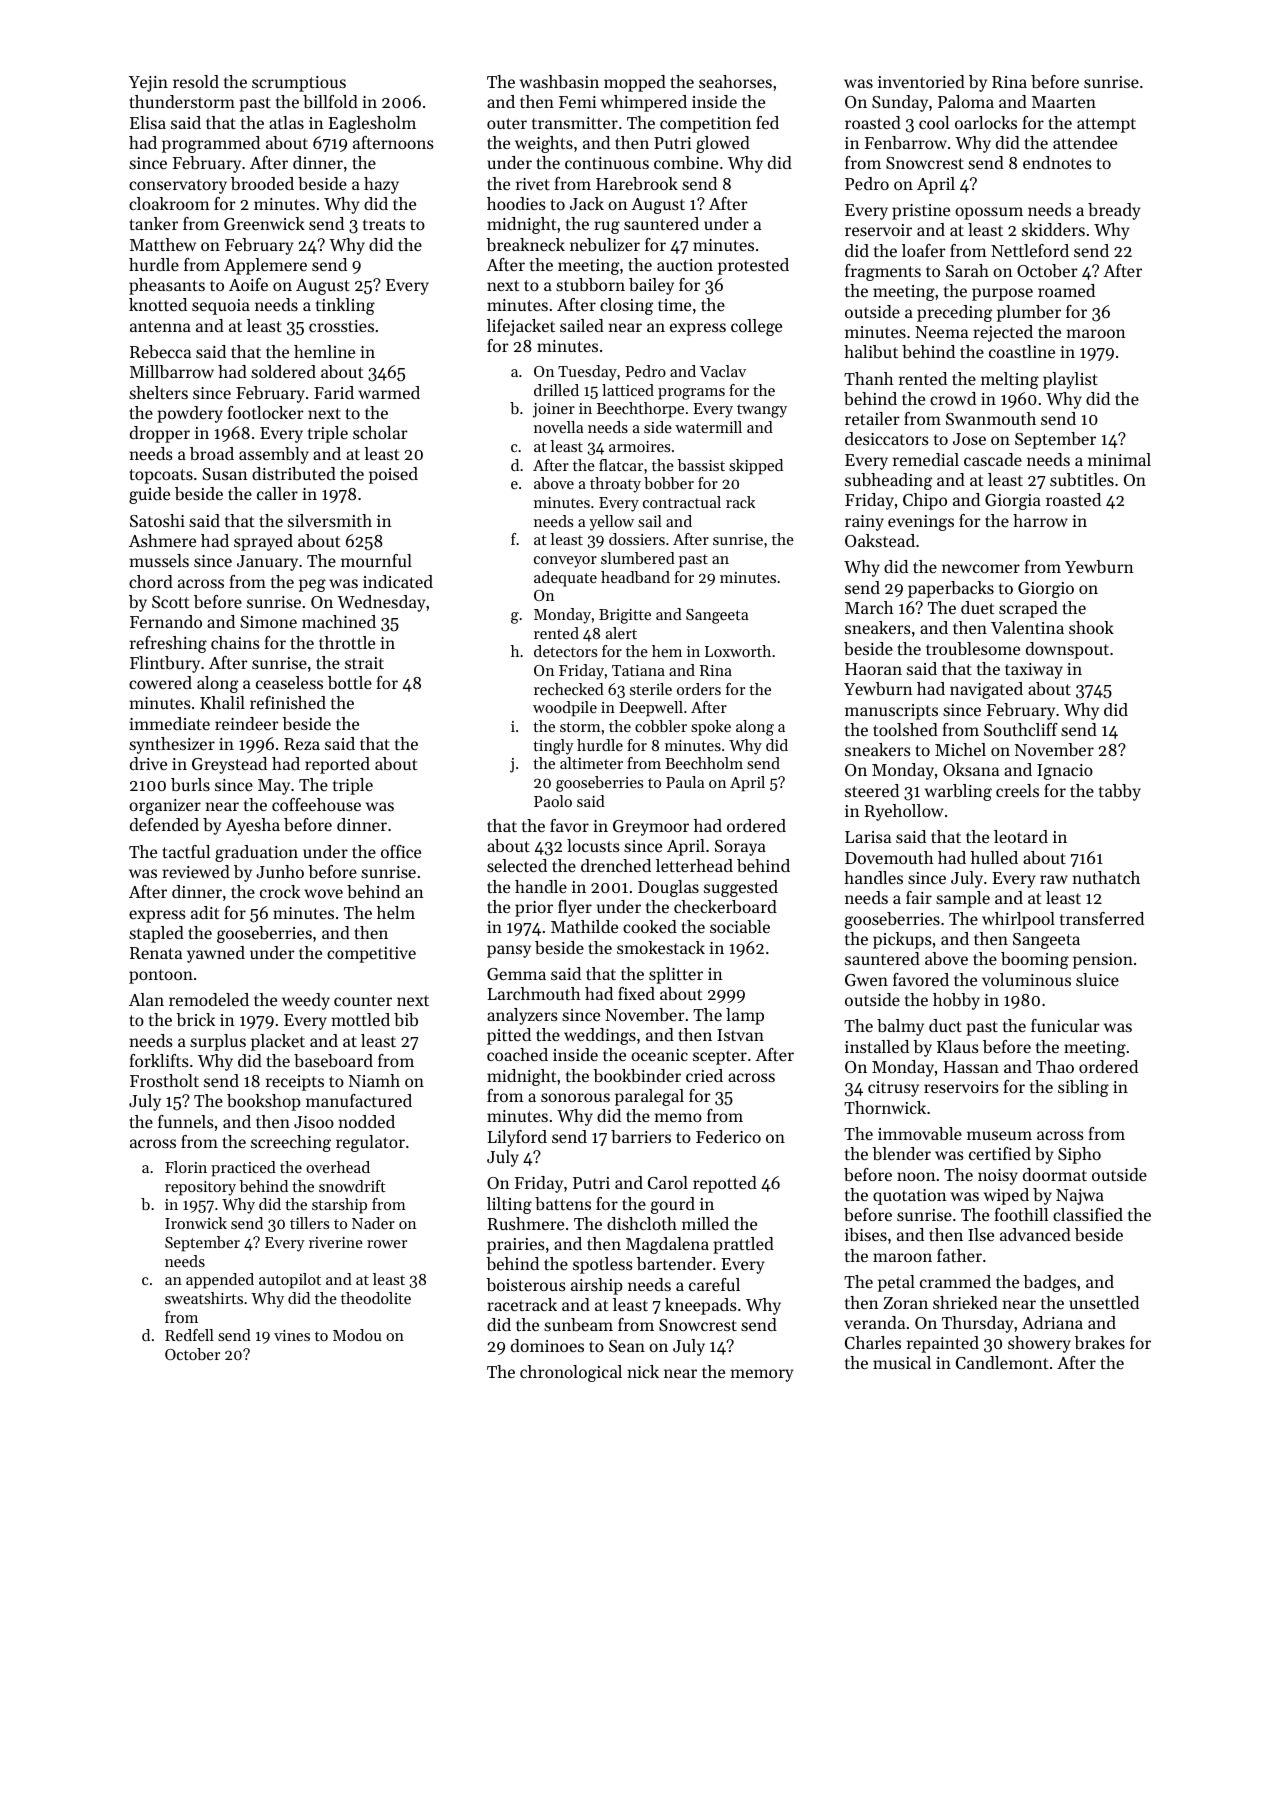 The width and height of the image is (1281, 1811). Describe the element at coordinates (1002, 1362) in the image. I see `Candlemont` at that location.
